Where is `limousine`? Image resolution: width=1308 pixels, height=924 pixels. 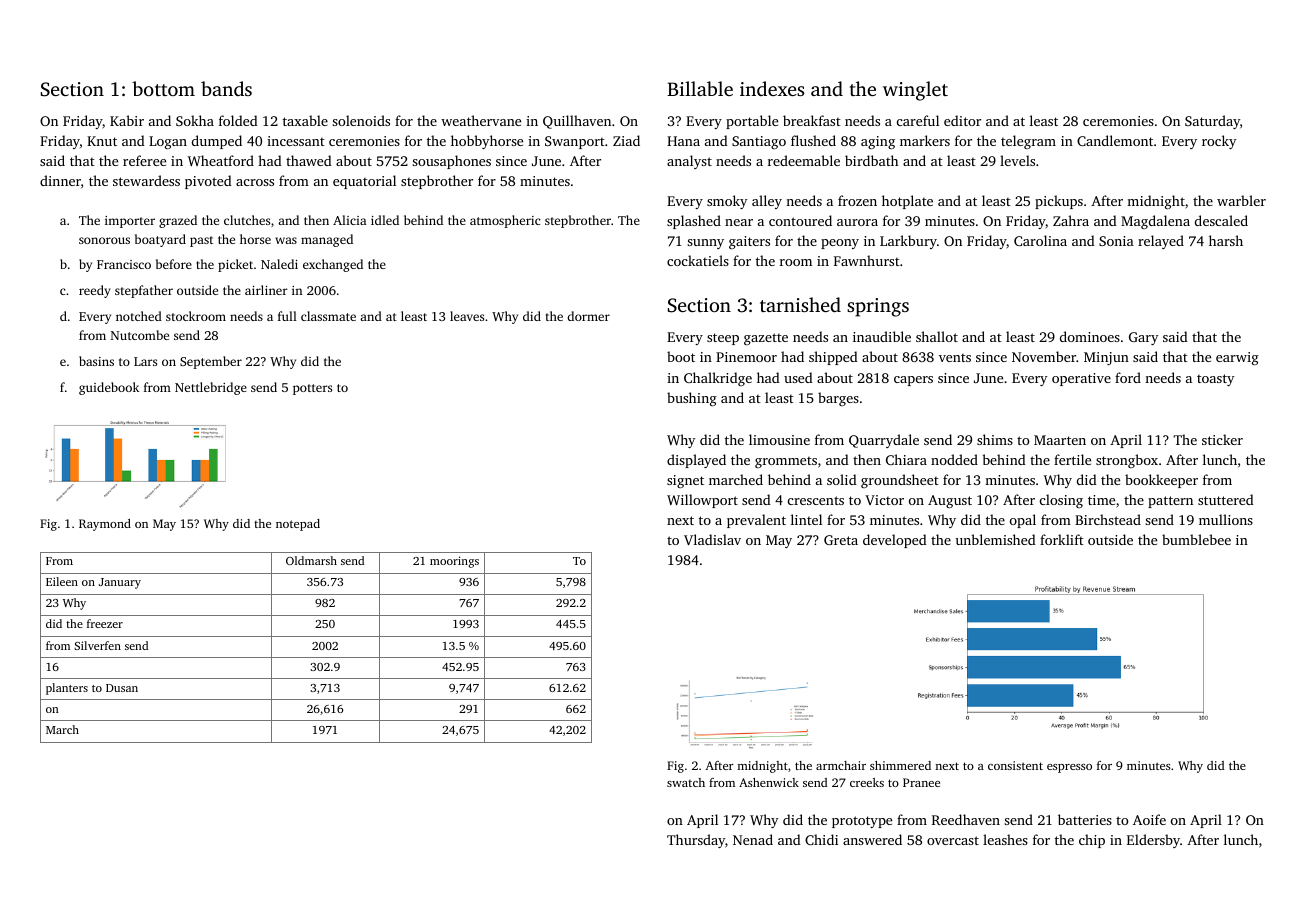 limousine is located at coordinates (779, 439).
